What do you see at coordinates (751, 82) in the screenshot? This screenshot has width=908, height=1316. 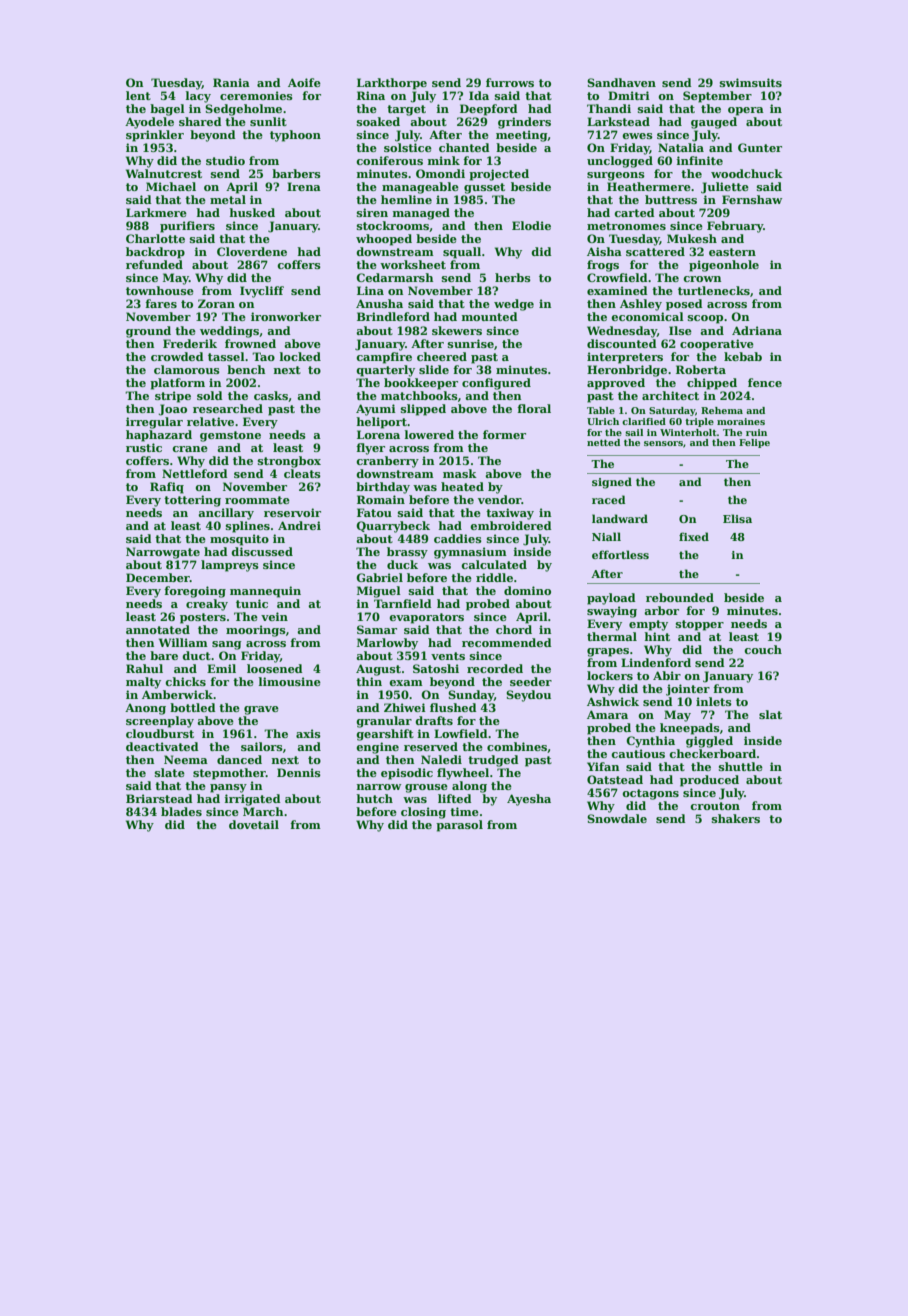 I see `swimsuits` at bounding box center [751, 82].
